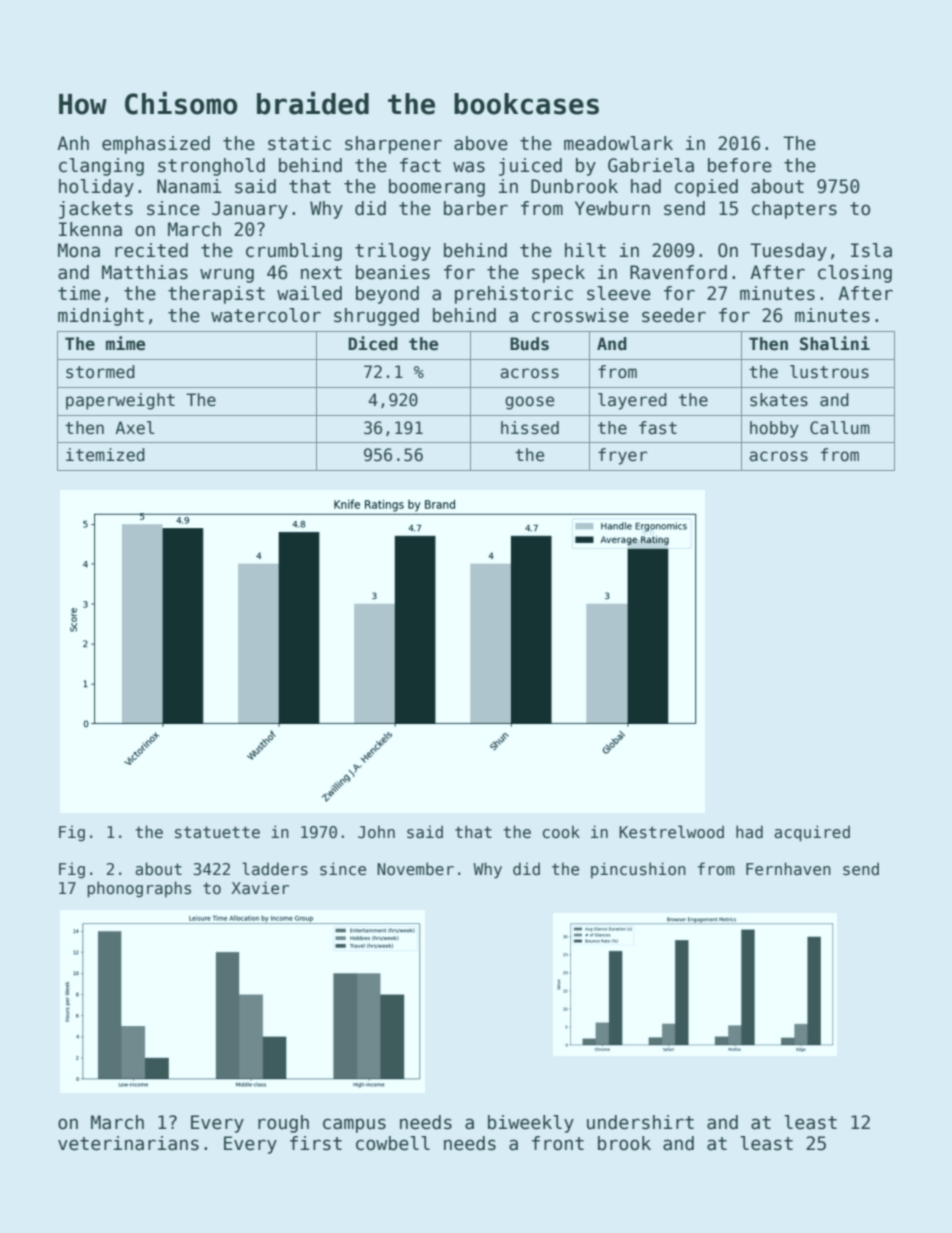 This screenshot has width=952, height=1233. What do you see at coordinates (128, 1143) in the screenshot?
I see `veterinarians` at bounding box center [128, 1143].
